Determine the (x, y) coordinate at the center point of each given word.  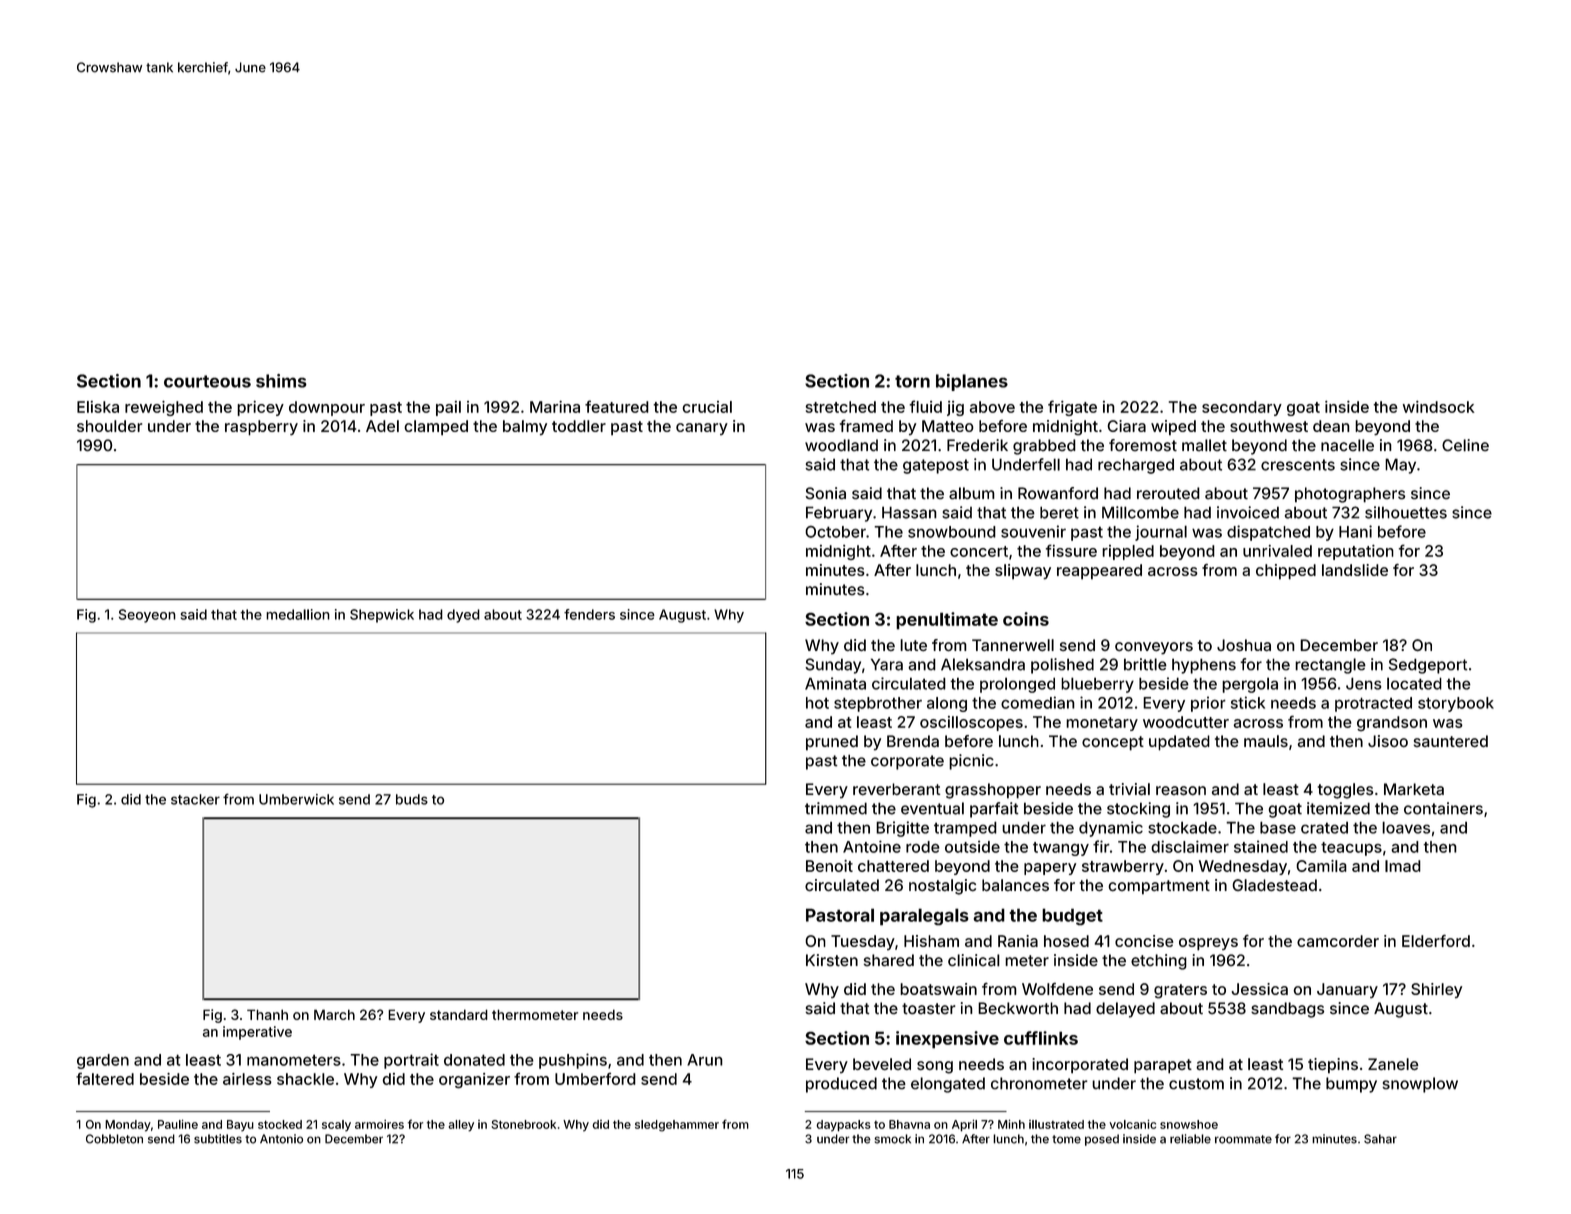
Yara (887, 664)
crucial (707, 407)
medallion (298, 614)
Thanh (267, 1014)
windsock (1439, 407)
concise (1144, 941)
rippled (1128, 552)
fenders (589, 614)
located (1414, 683)
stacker (195, 799)
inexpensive (947, 1040)
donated (474, 1060)
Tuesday (863, 942)
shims (281, 381)
